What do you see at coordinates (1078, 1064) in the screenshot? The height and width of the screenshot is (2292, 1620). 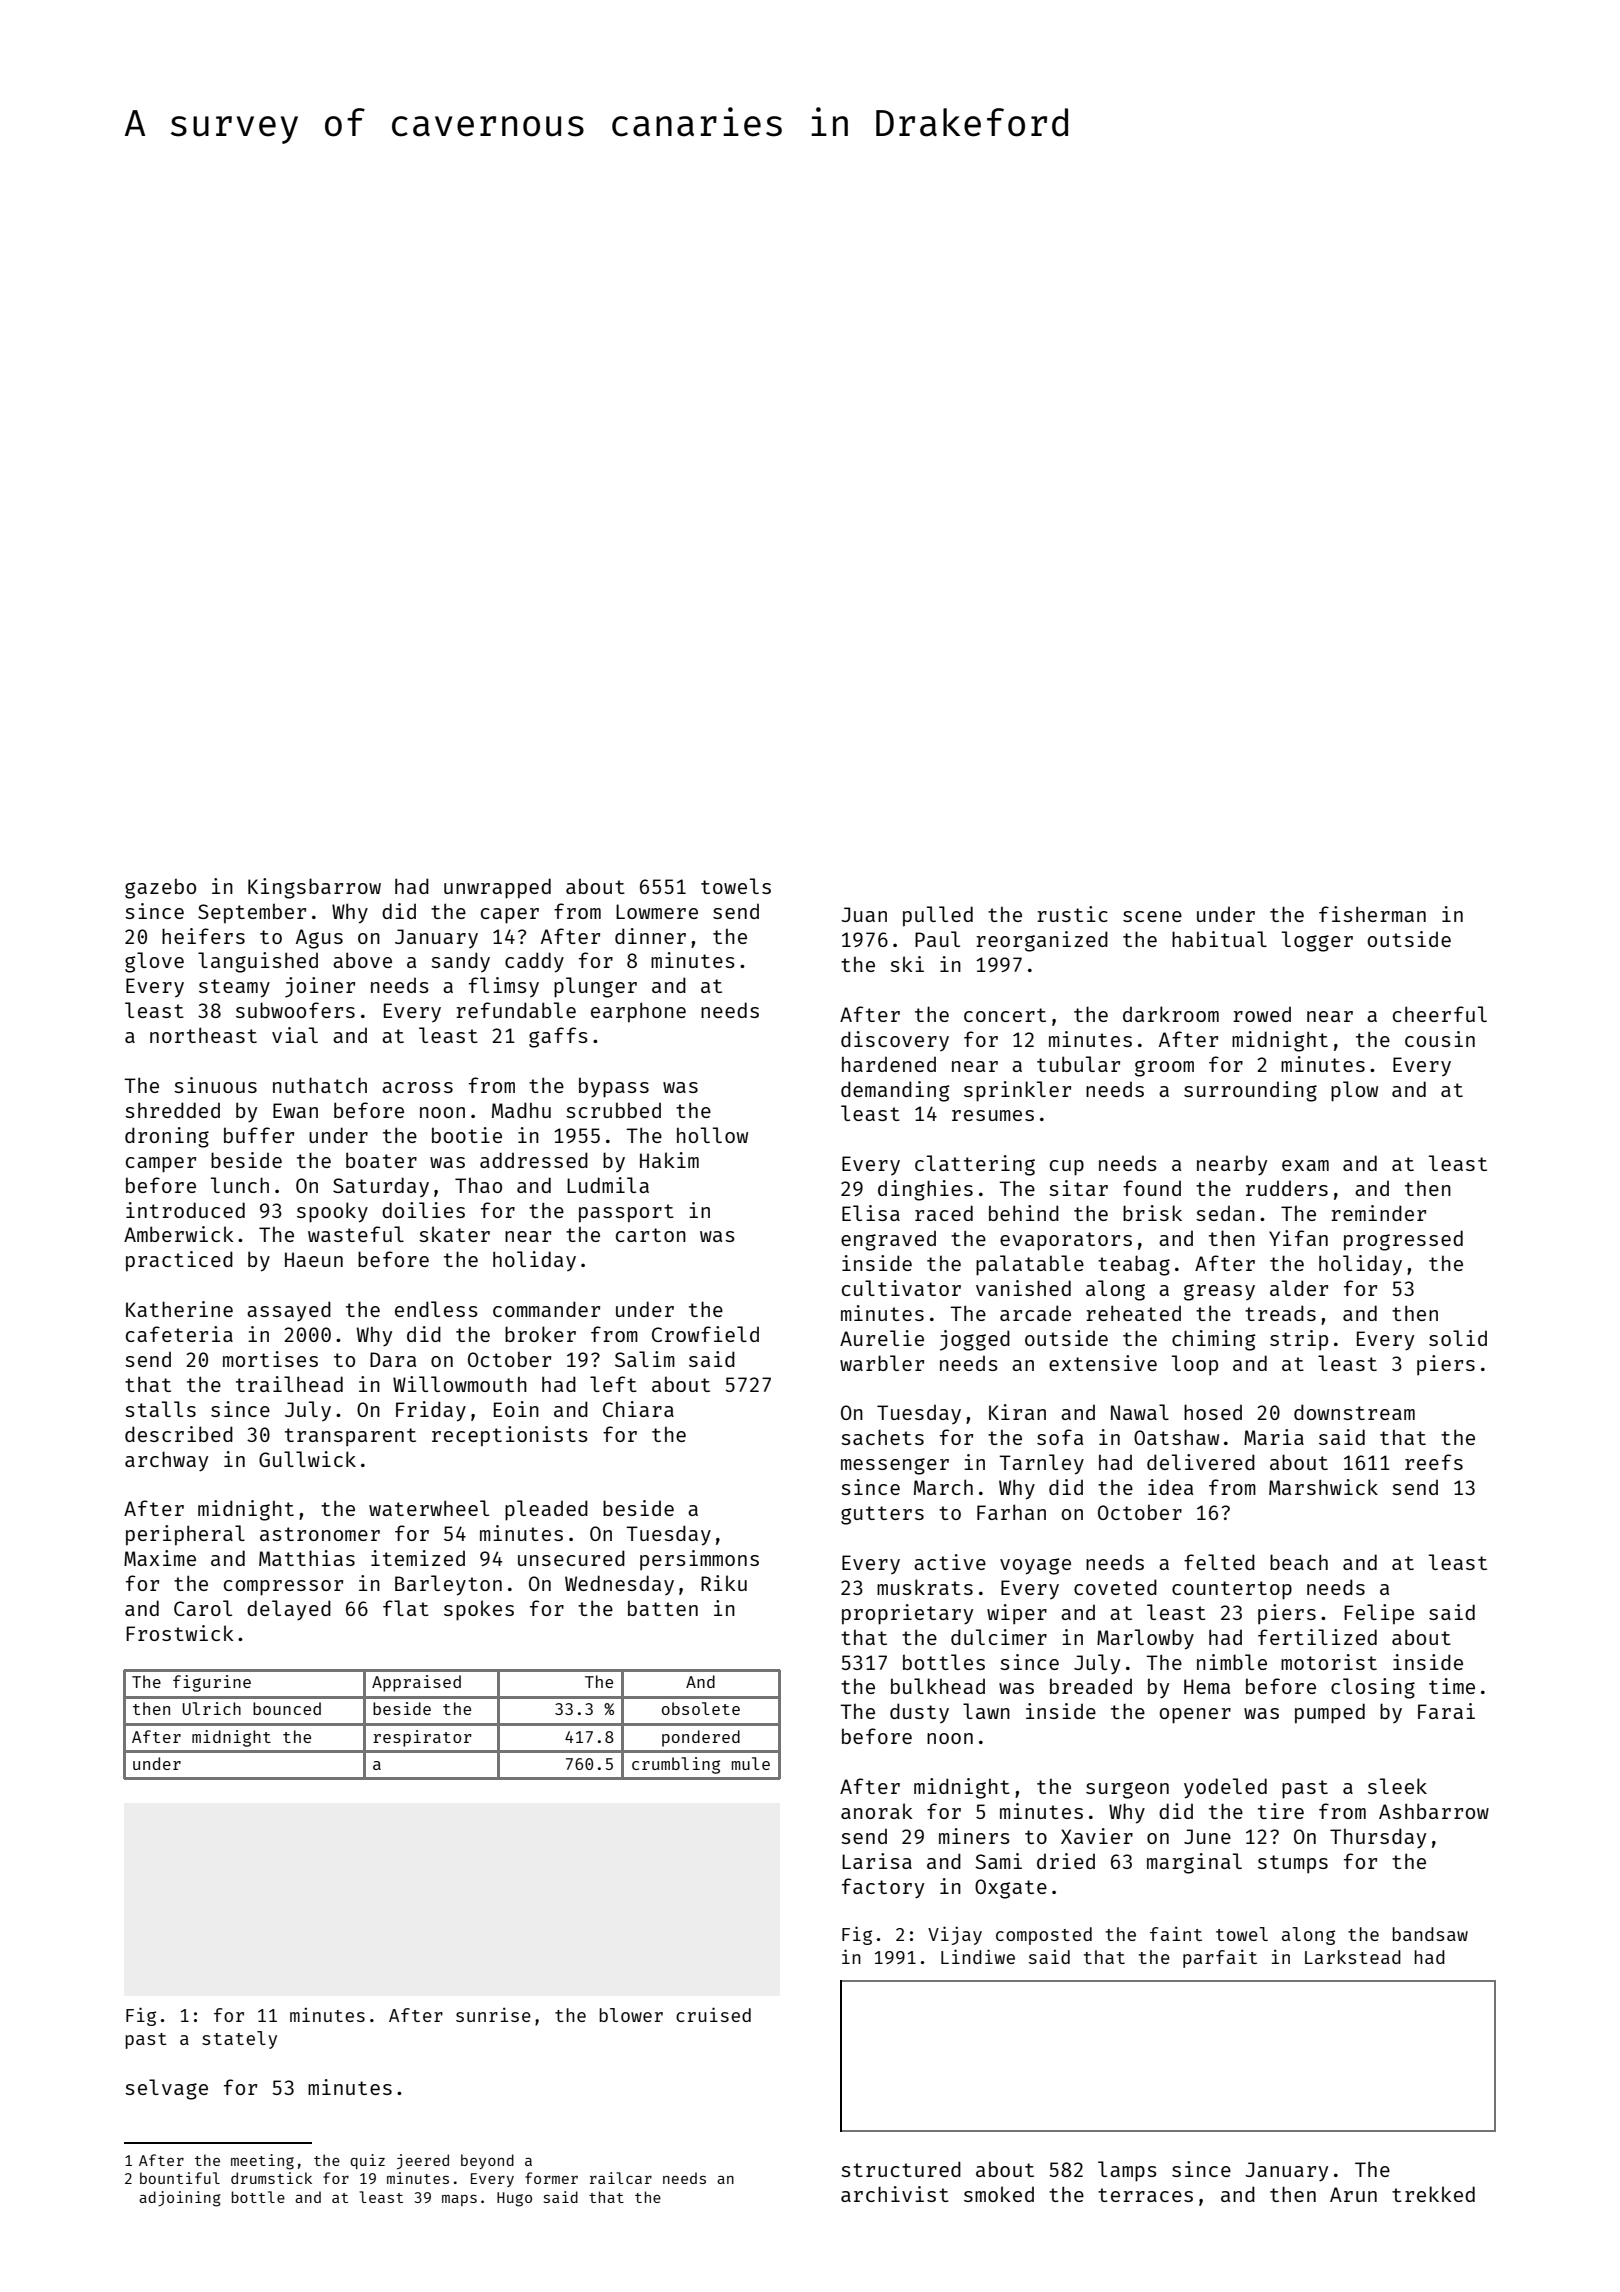 I see `tubular` at bounding box center [1078, 1064].
